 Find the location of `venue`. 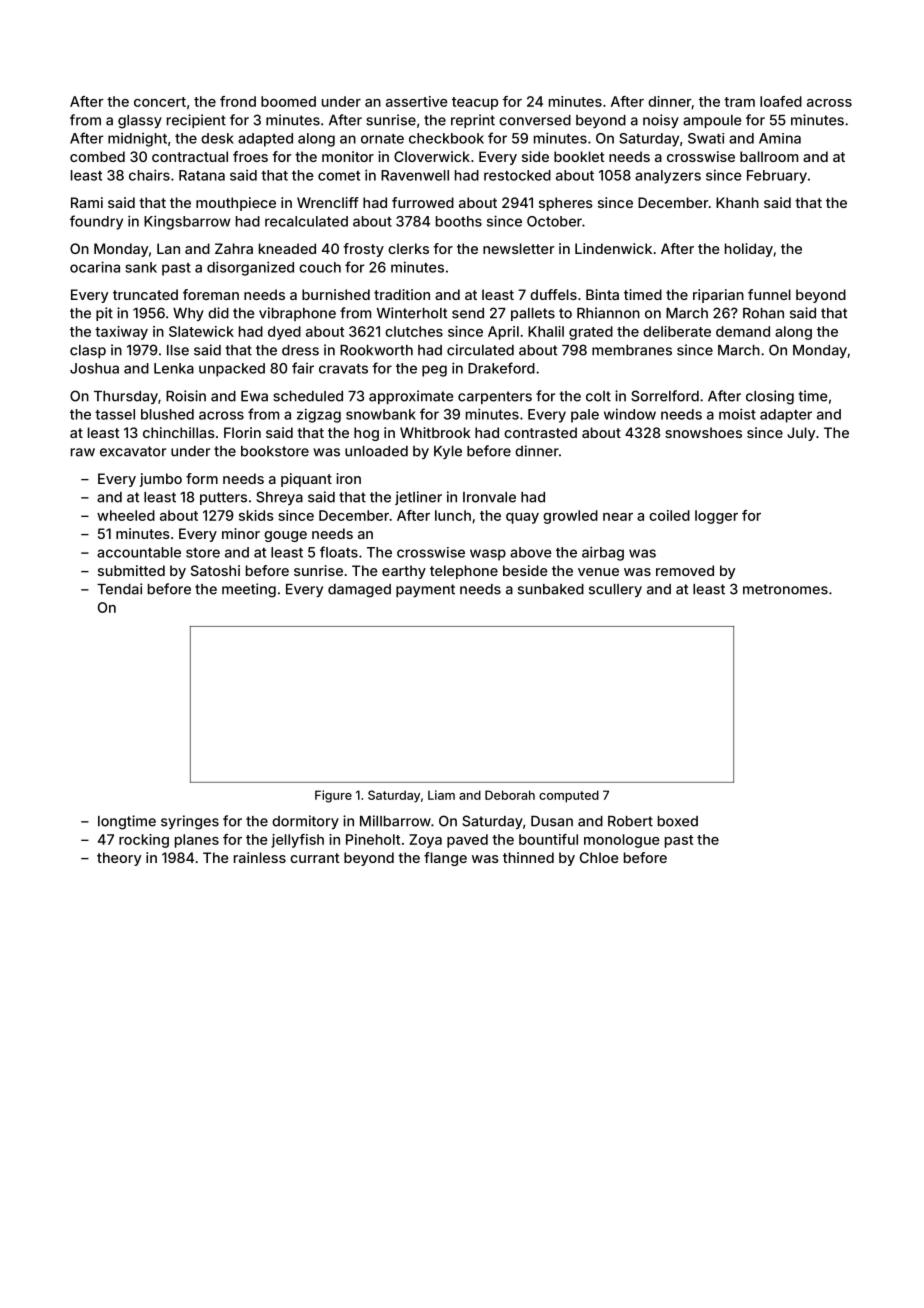

venue is located at coordinates (598, 572).
